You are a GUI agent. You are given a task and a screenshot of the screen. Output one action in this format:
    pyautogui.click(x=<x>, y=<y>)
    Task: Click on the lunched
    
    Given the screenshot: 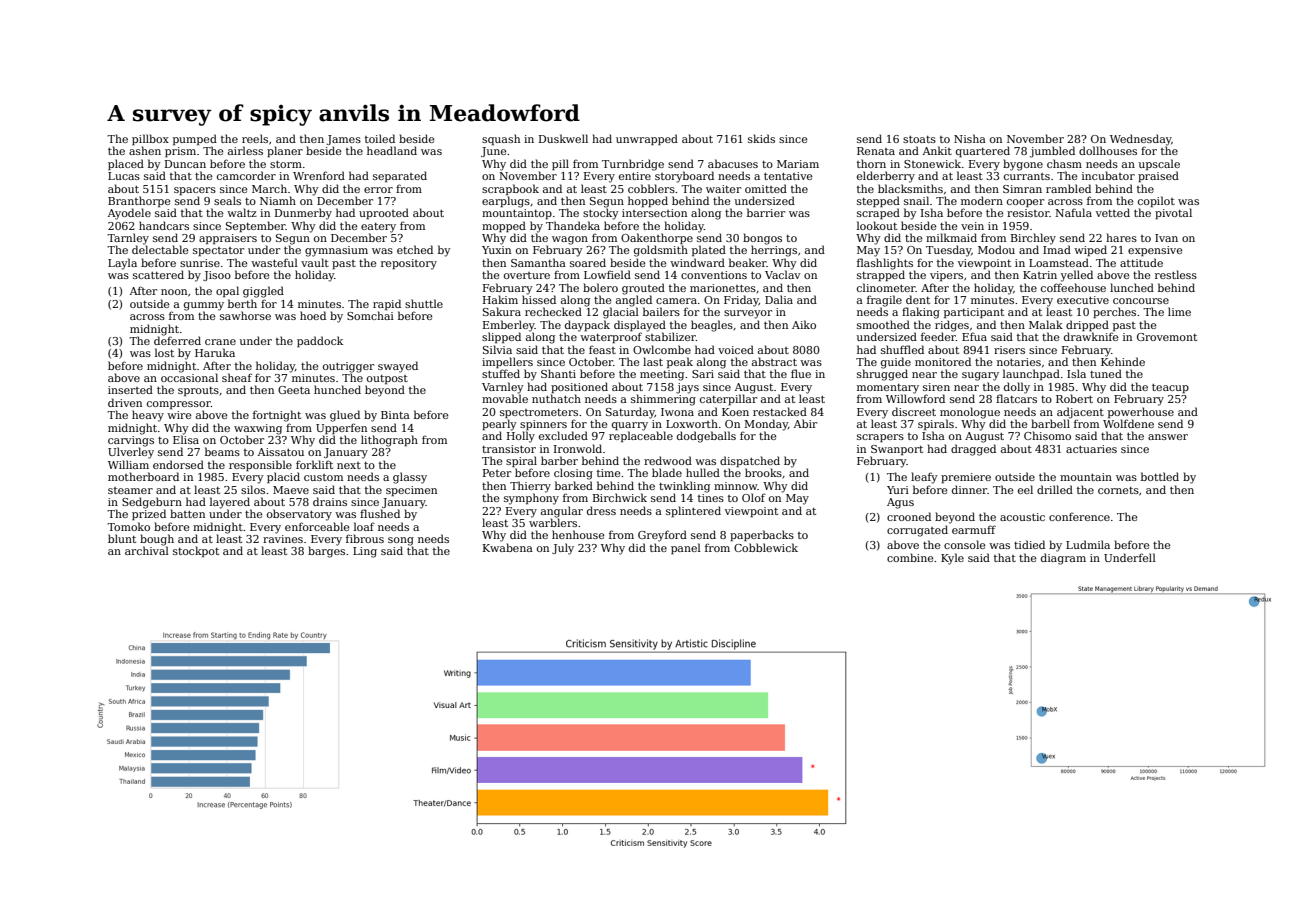 What is the action you would take?
    pyautogui.click(x=1132, y=287)
